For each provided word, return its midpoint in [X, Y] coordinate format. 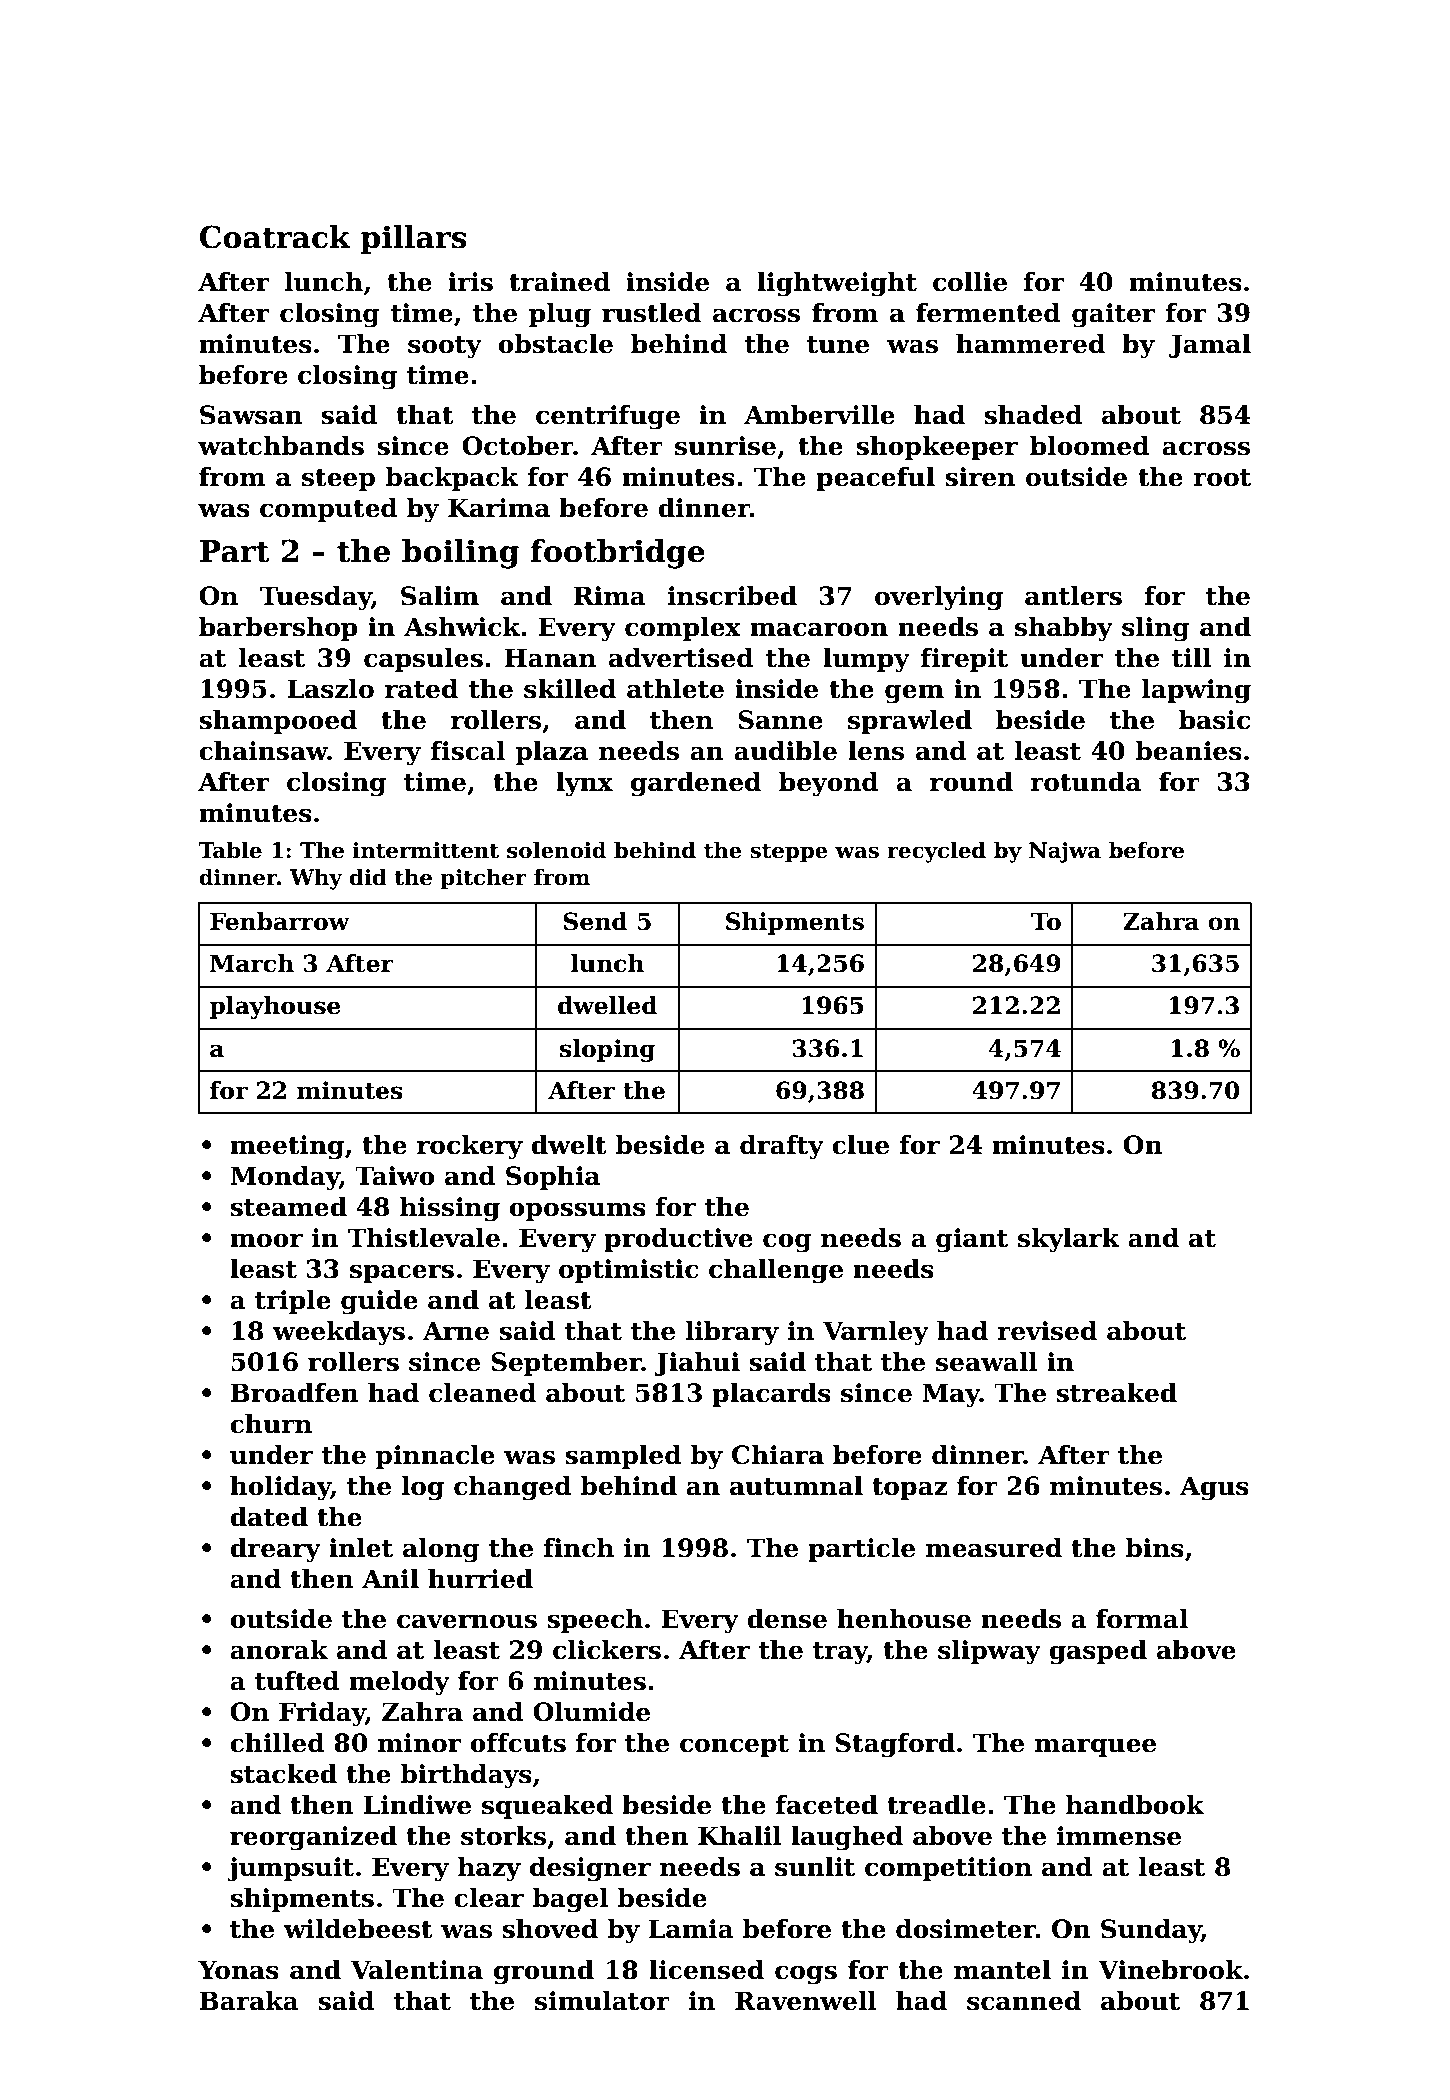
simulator [602, 2001]
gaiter [1113, 315]
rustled [651, 313]
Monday [285, 1178]
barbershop [278, 629]
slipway [989, 1652]
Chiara [778, 1455]
